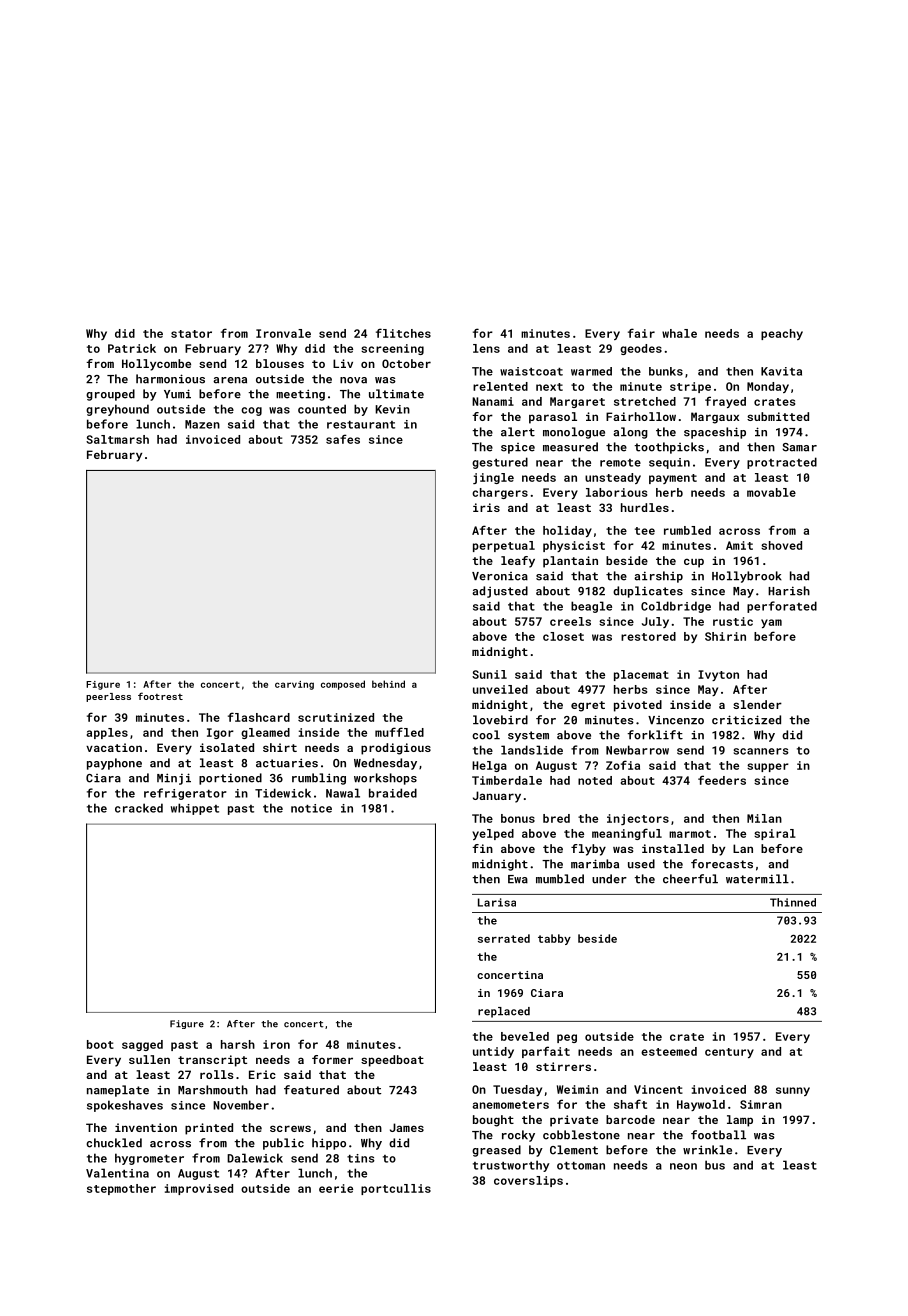 The width and height of the document is (908, 1316). I want to click on portcullis, so click(396, 1189).
